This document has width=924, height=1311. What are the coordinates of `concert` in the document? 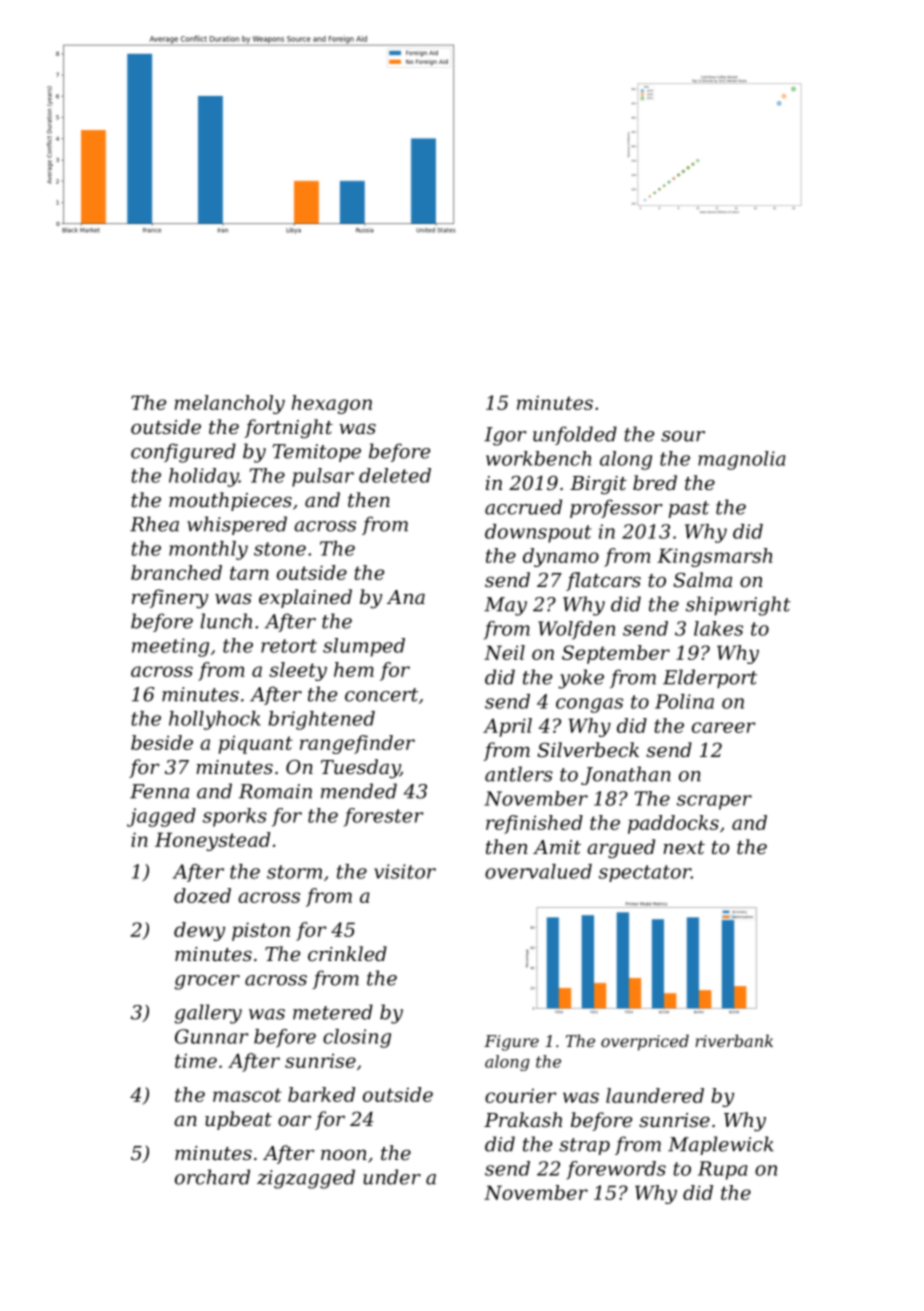 It's located at (381, 695).
